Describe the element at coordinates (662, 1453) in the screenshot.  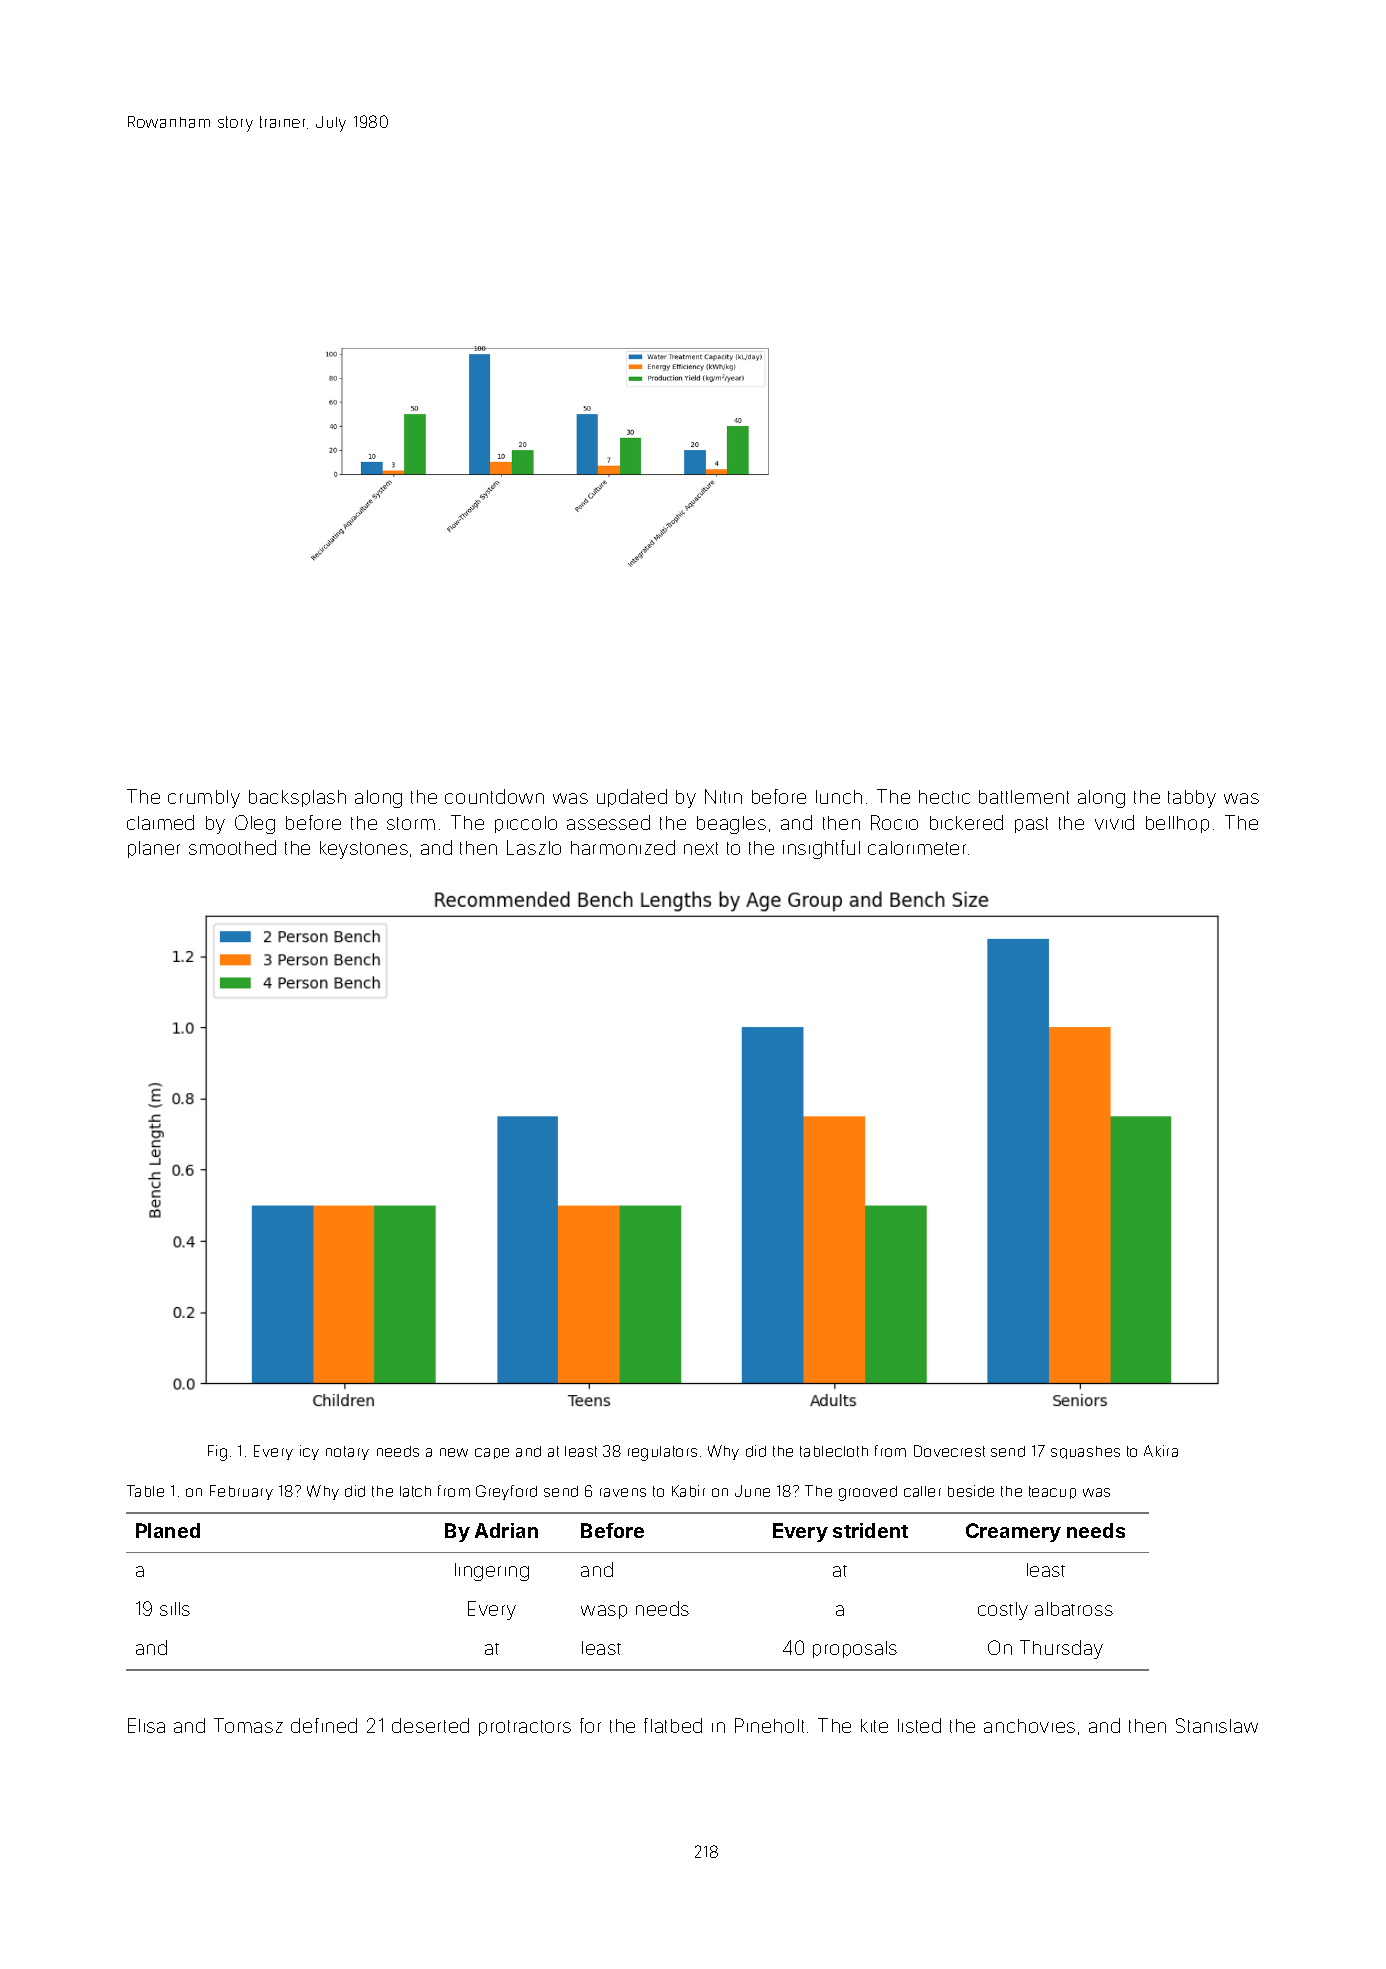
I see `regulators` at that location.
